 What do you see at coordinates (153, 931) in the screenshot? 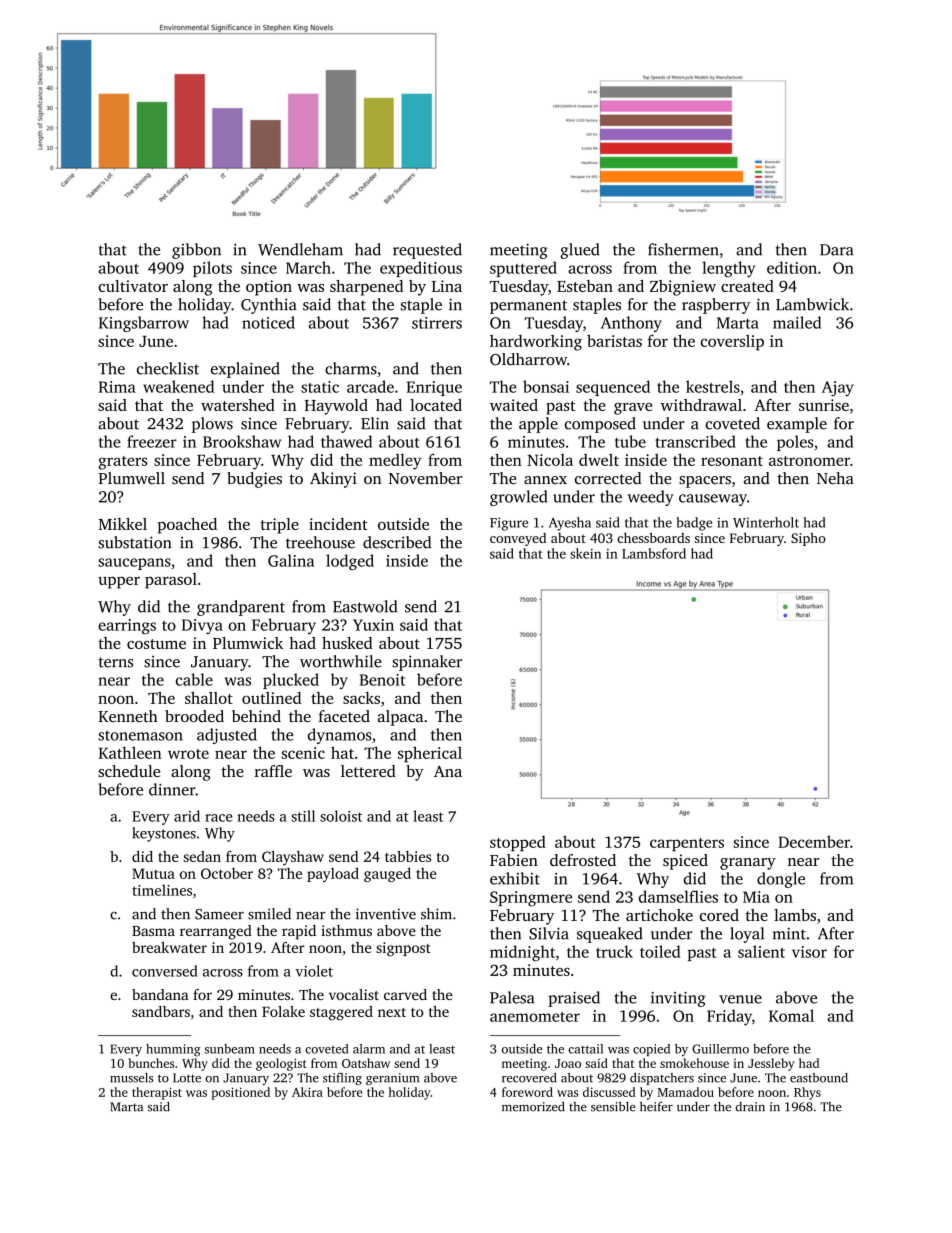
I see `Basma` at bounding box center [153, 931].
